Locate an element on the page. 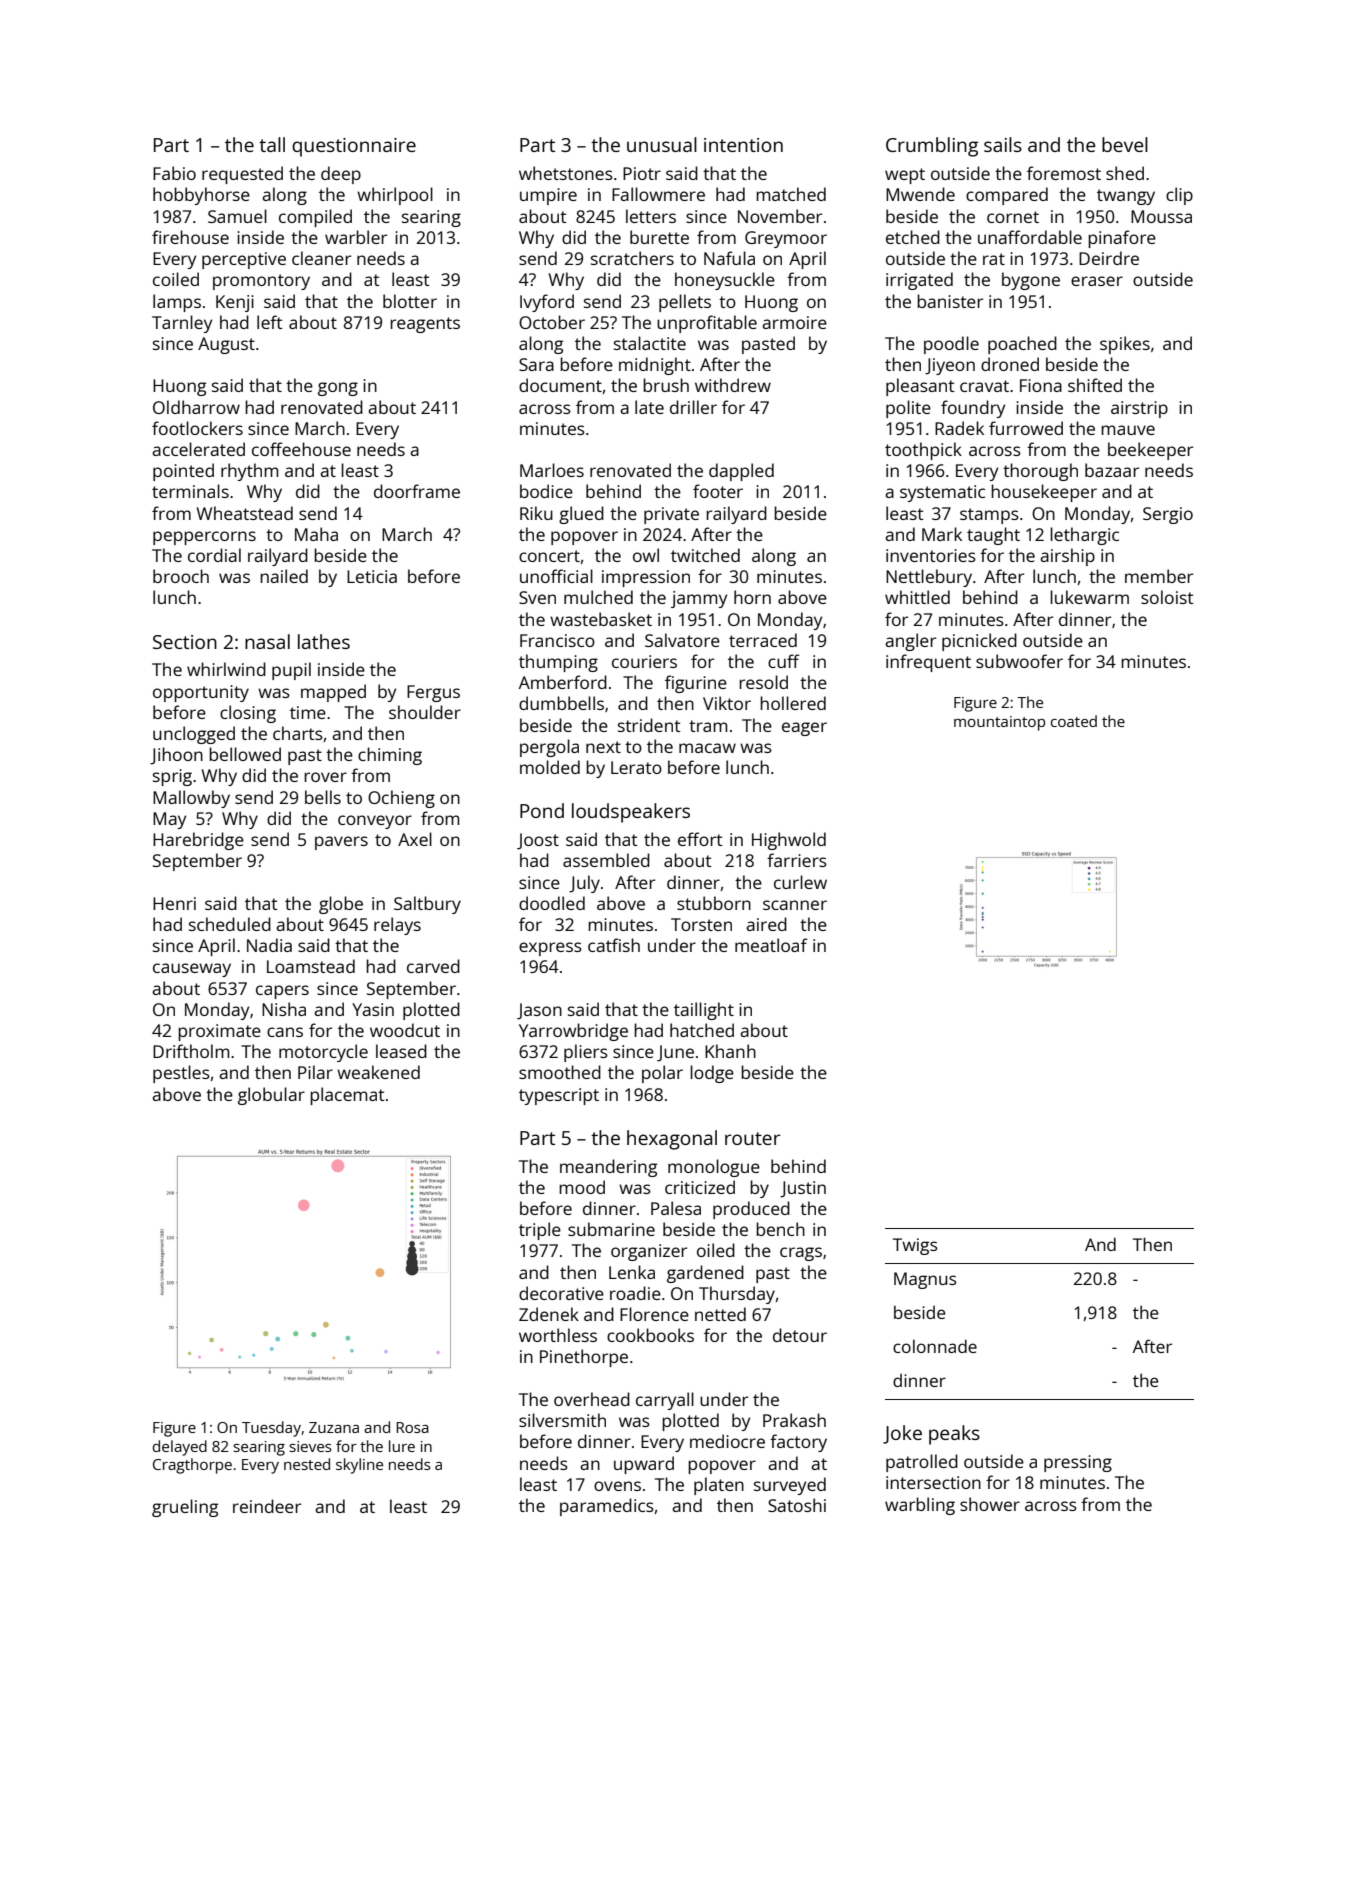  Fallowmere is located at coordinates (658, 194).
